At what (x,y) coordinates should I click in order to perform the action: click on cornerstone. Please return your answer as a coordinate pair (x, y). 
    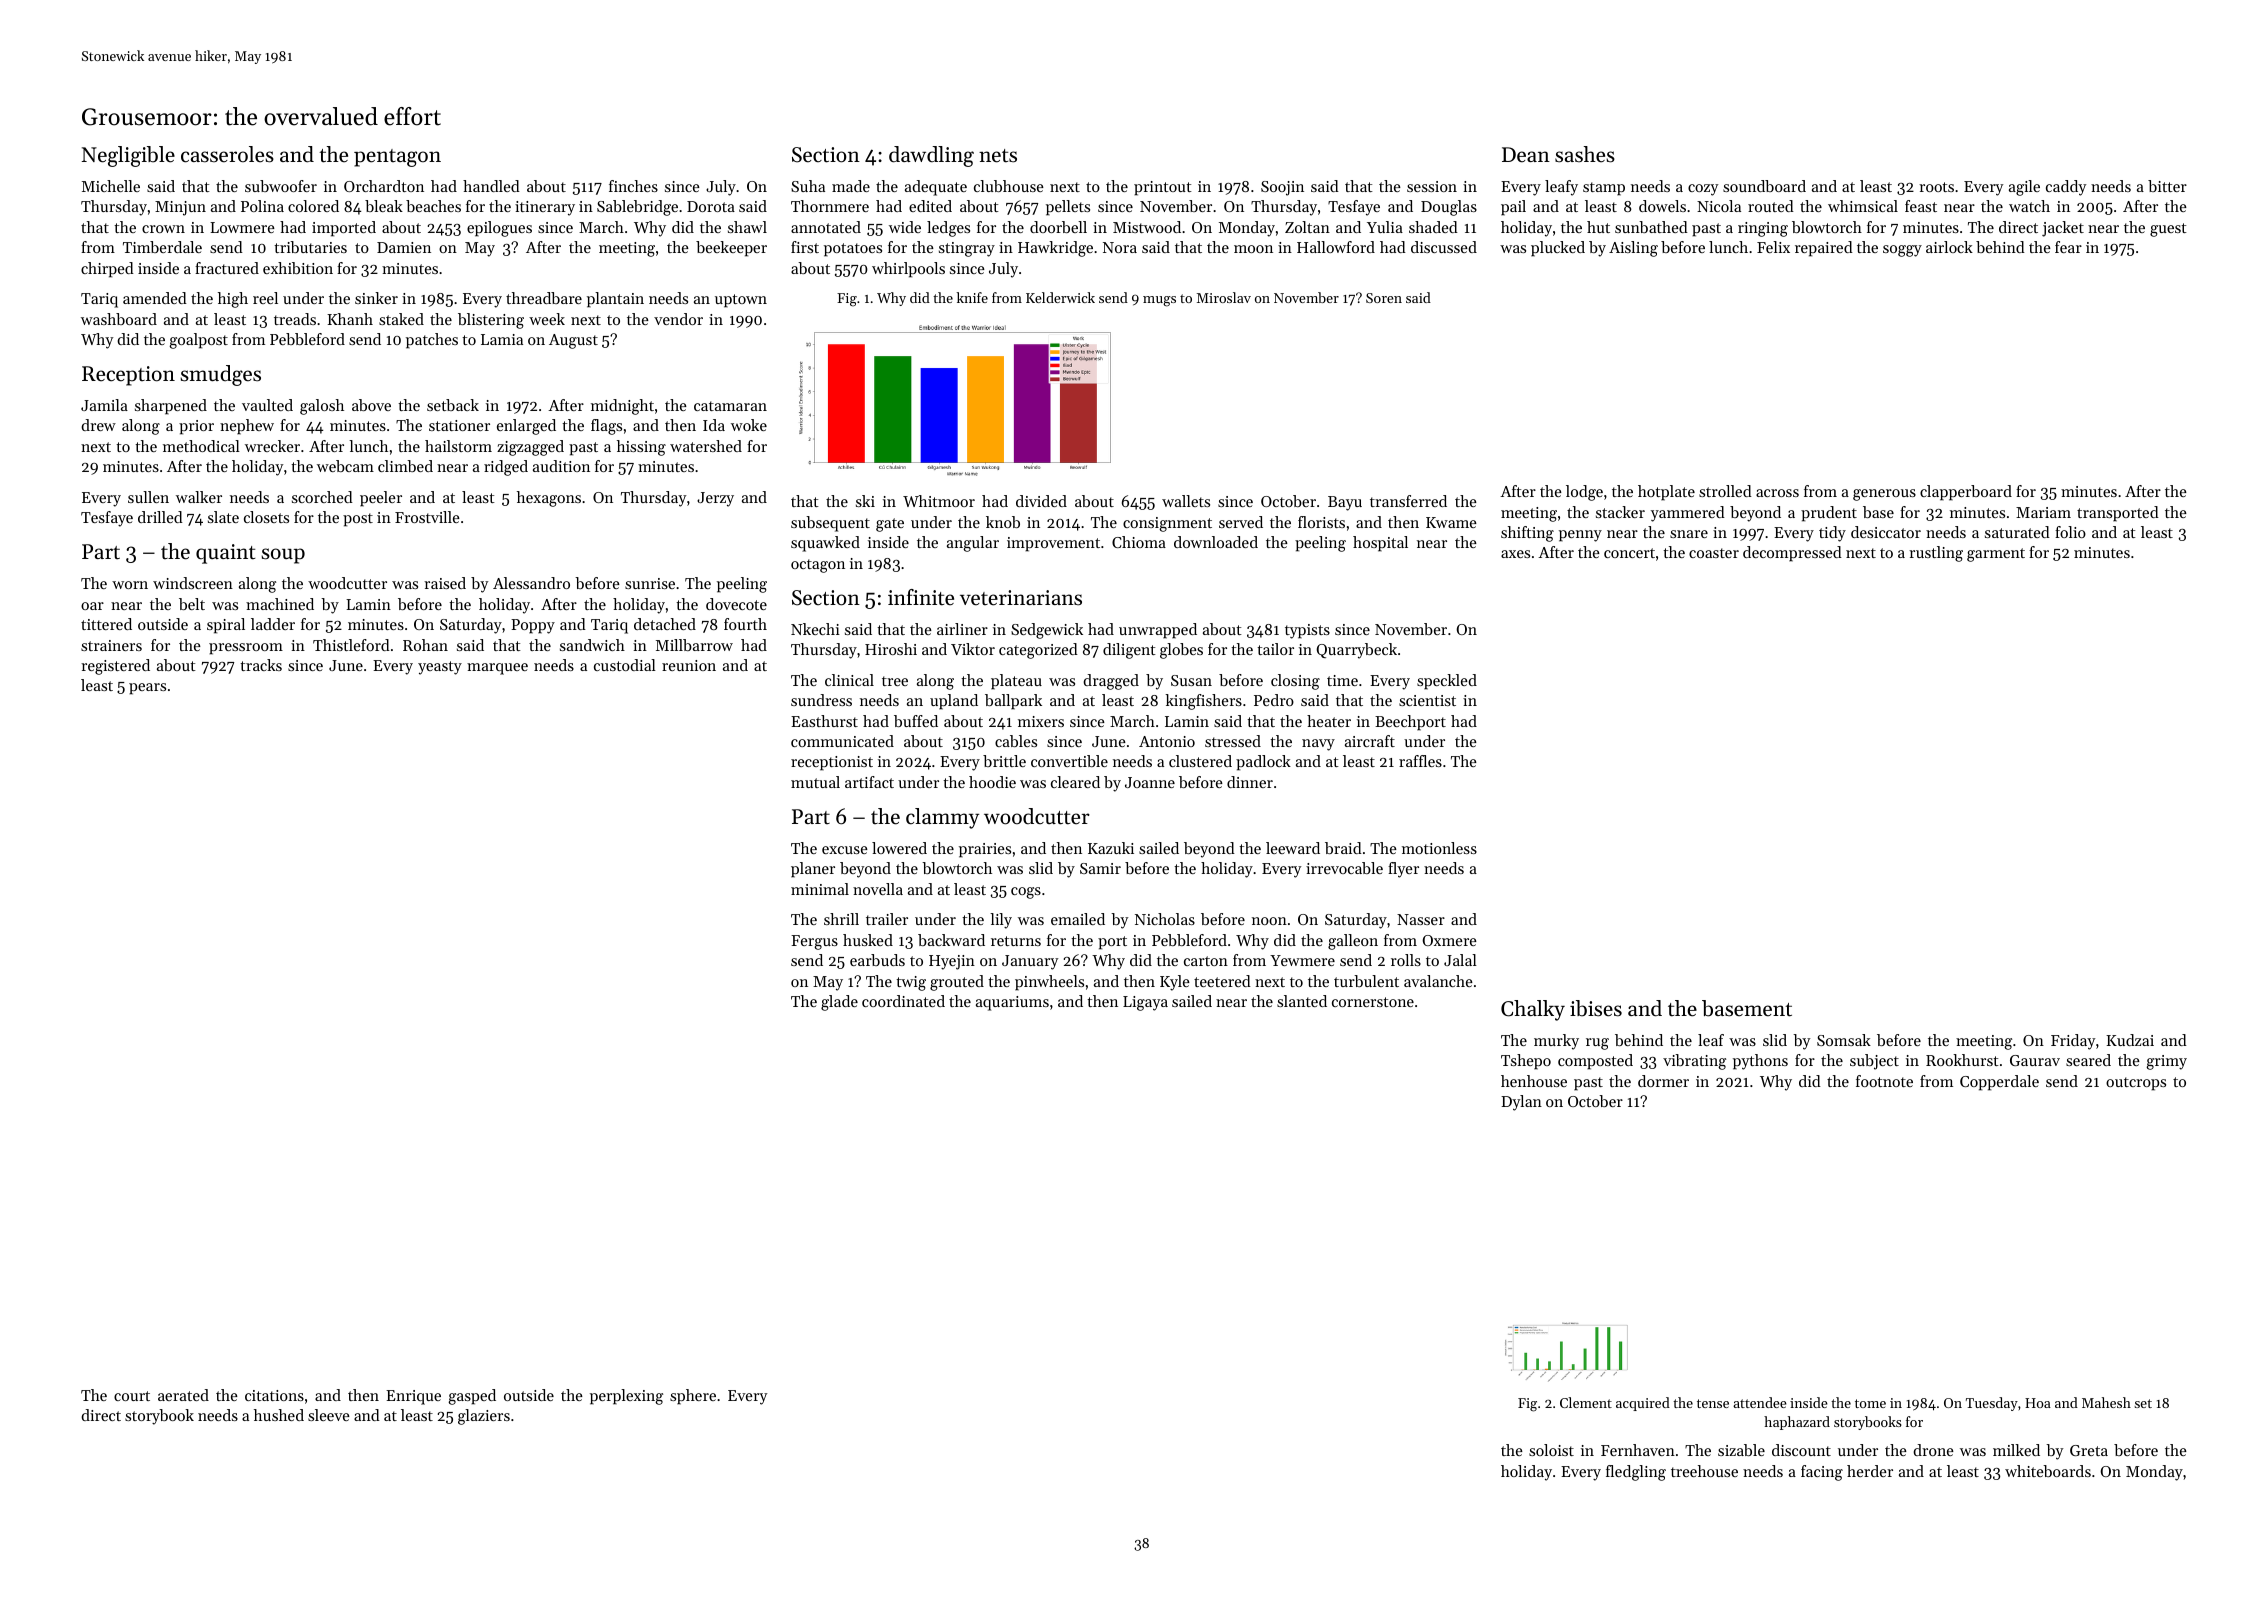
    Looking at the image, I should click on (1373, 1002).
